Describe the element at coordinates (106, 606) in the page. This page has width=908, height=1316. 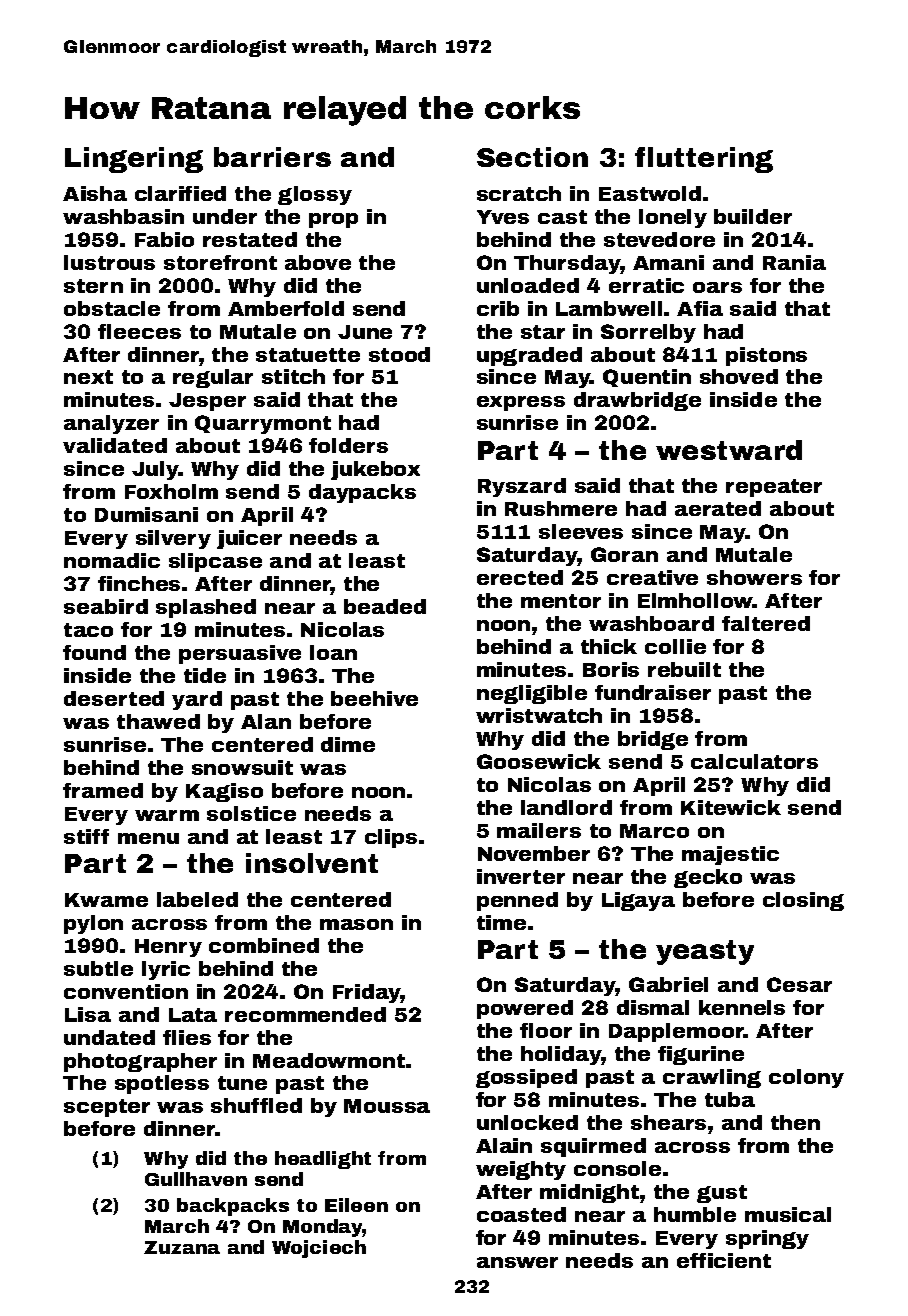
I see `seabird` at that location.
